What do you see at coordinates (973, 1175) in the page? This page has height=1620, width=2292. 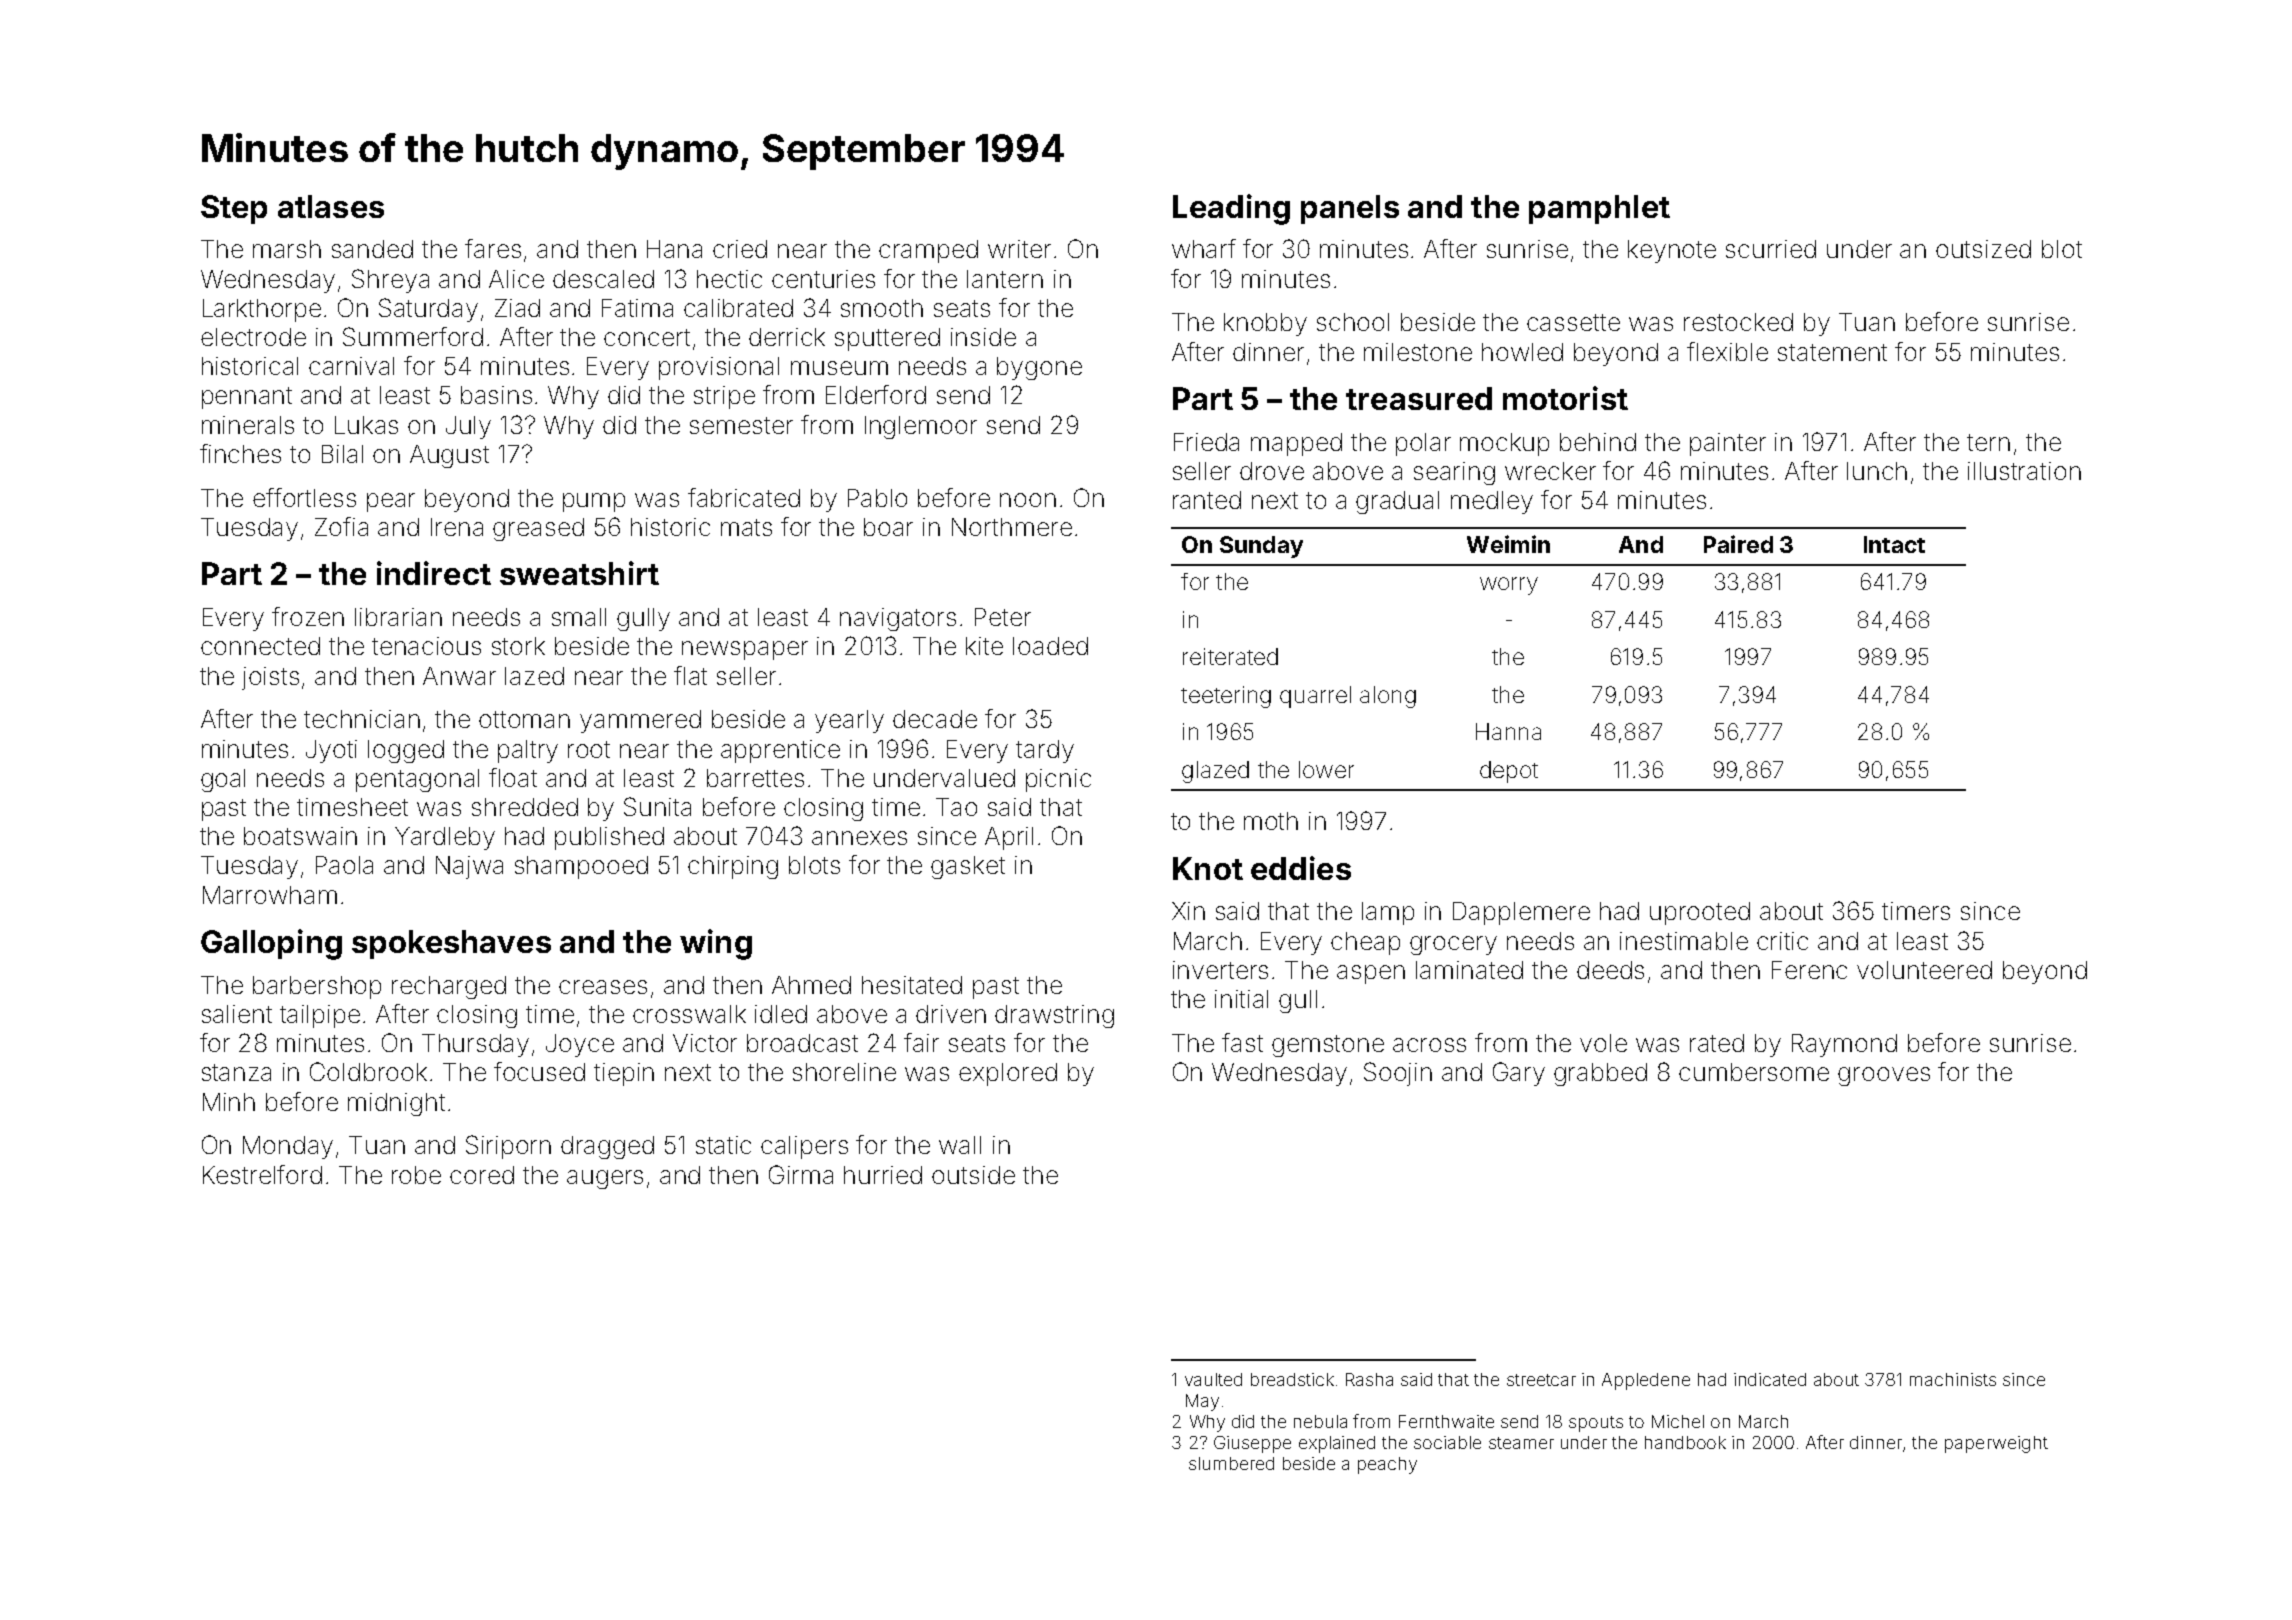 I see `outside` at bounding box center [973, 1175].
